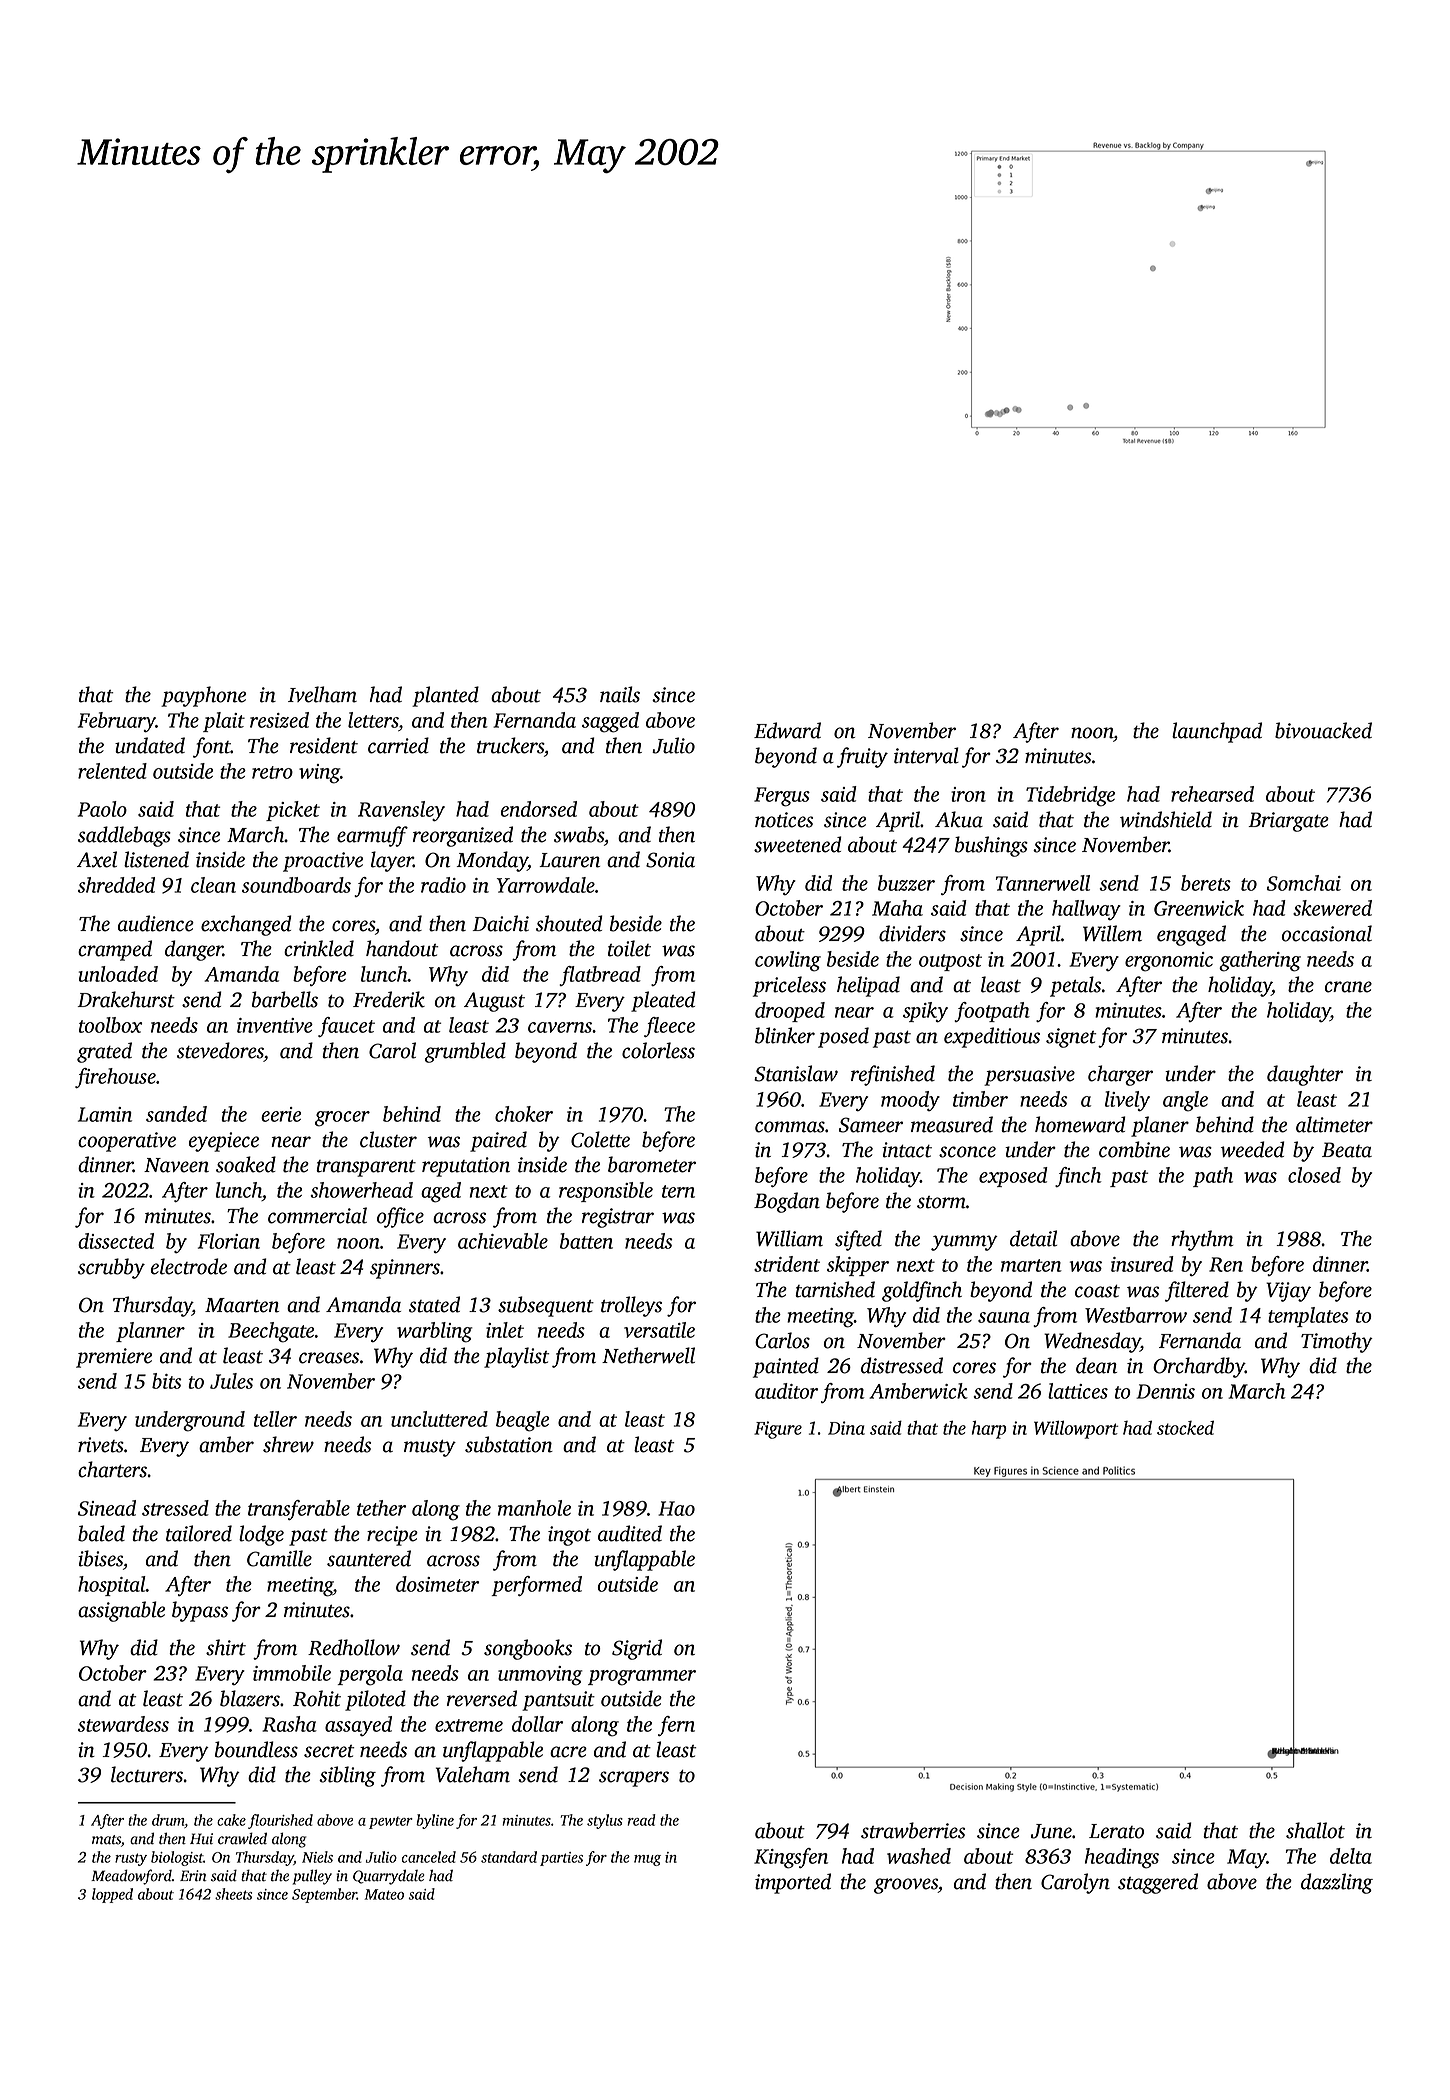  Describe the element at coordinates (676, 1508) in the screenshot. I see `Hao` at that location.
